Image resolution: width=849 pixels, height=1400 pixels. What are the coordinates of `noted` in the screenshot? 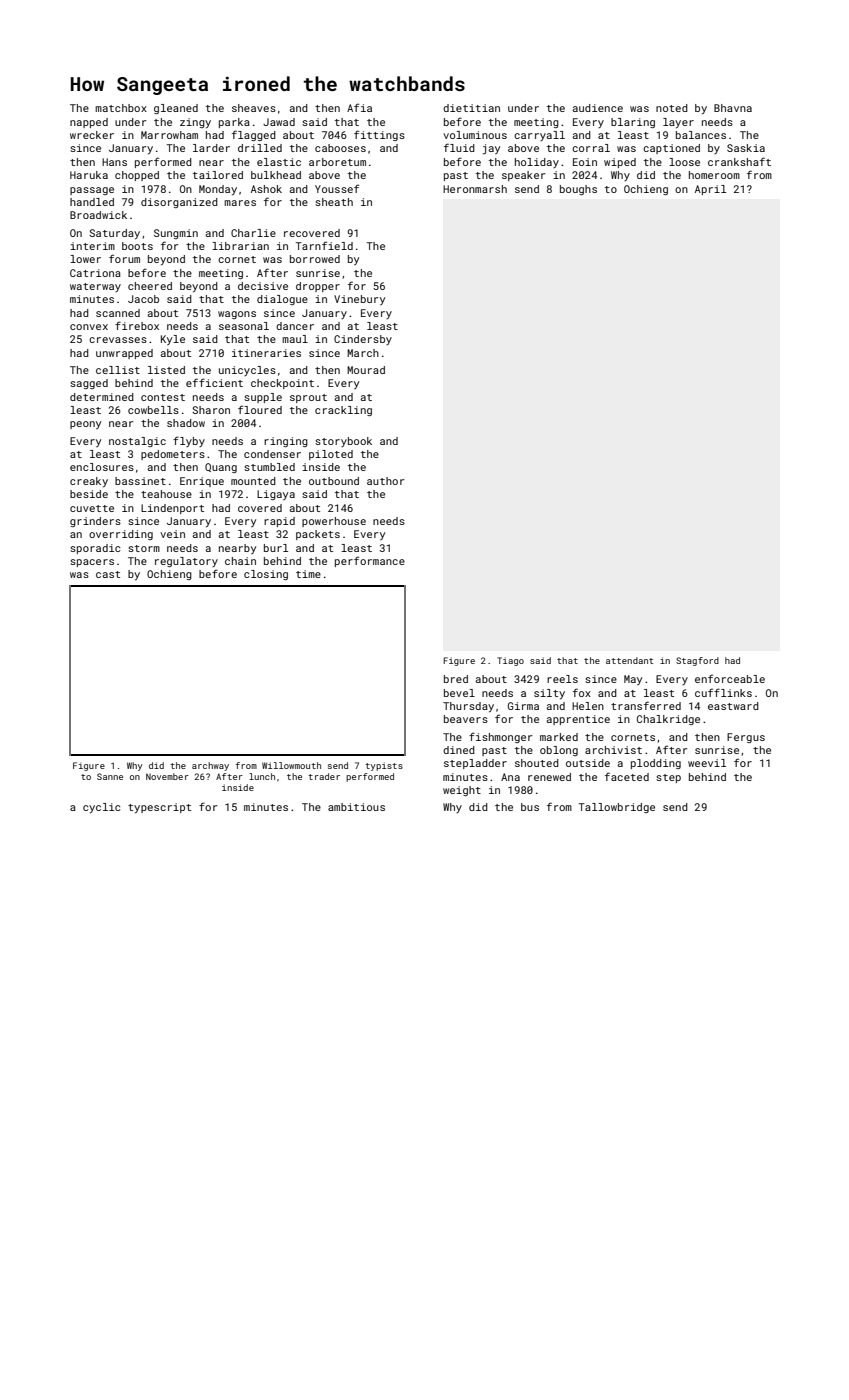 It's located at (672, 108).
